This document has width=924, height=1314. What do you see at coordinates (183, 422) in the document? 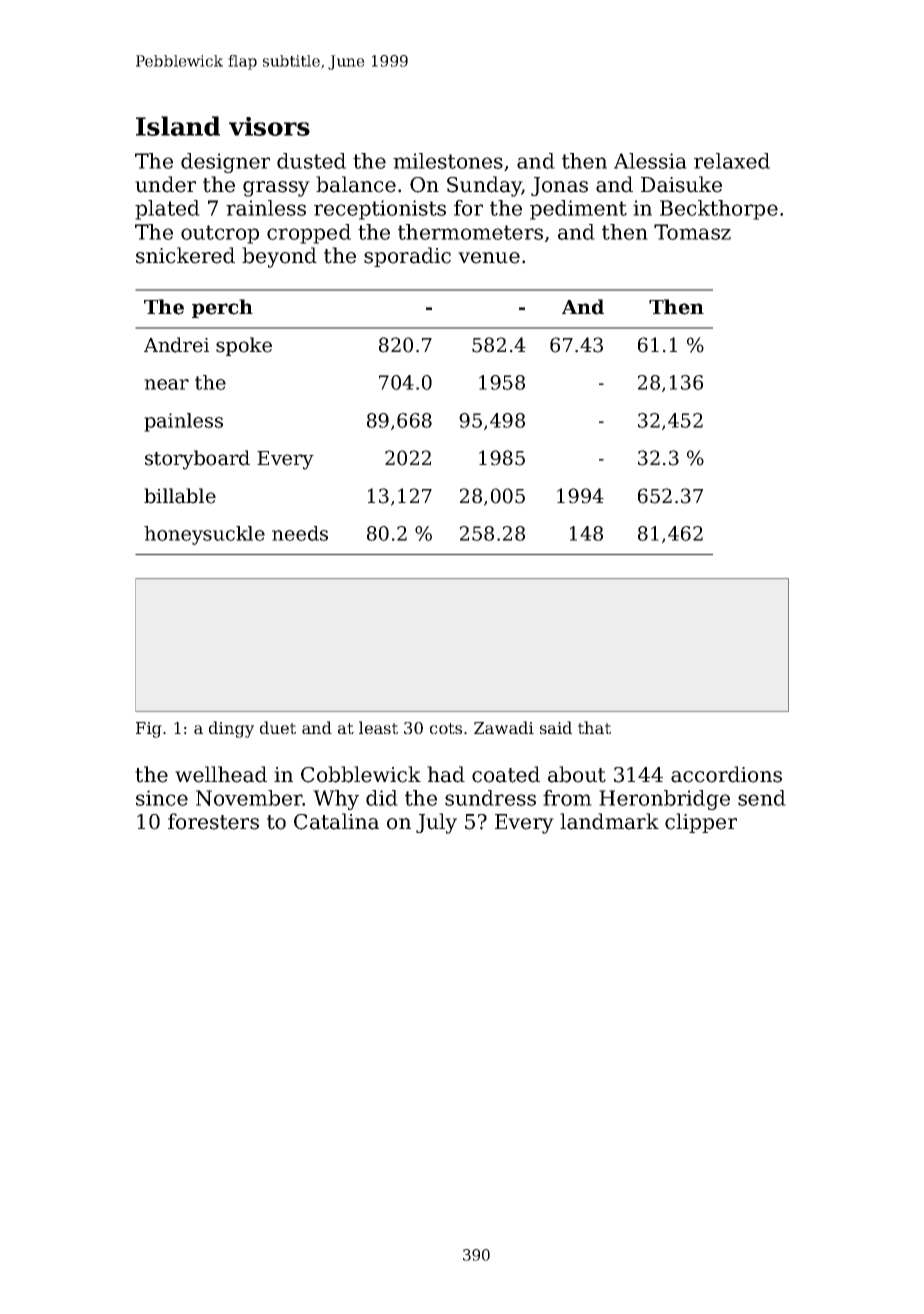
I see `painless` at bounding box center [183, 422].
